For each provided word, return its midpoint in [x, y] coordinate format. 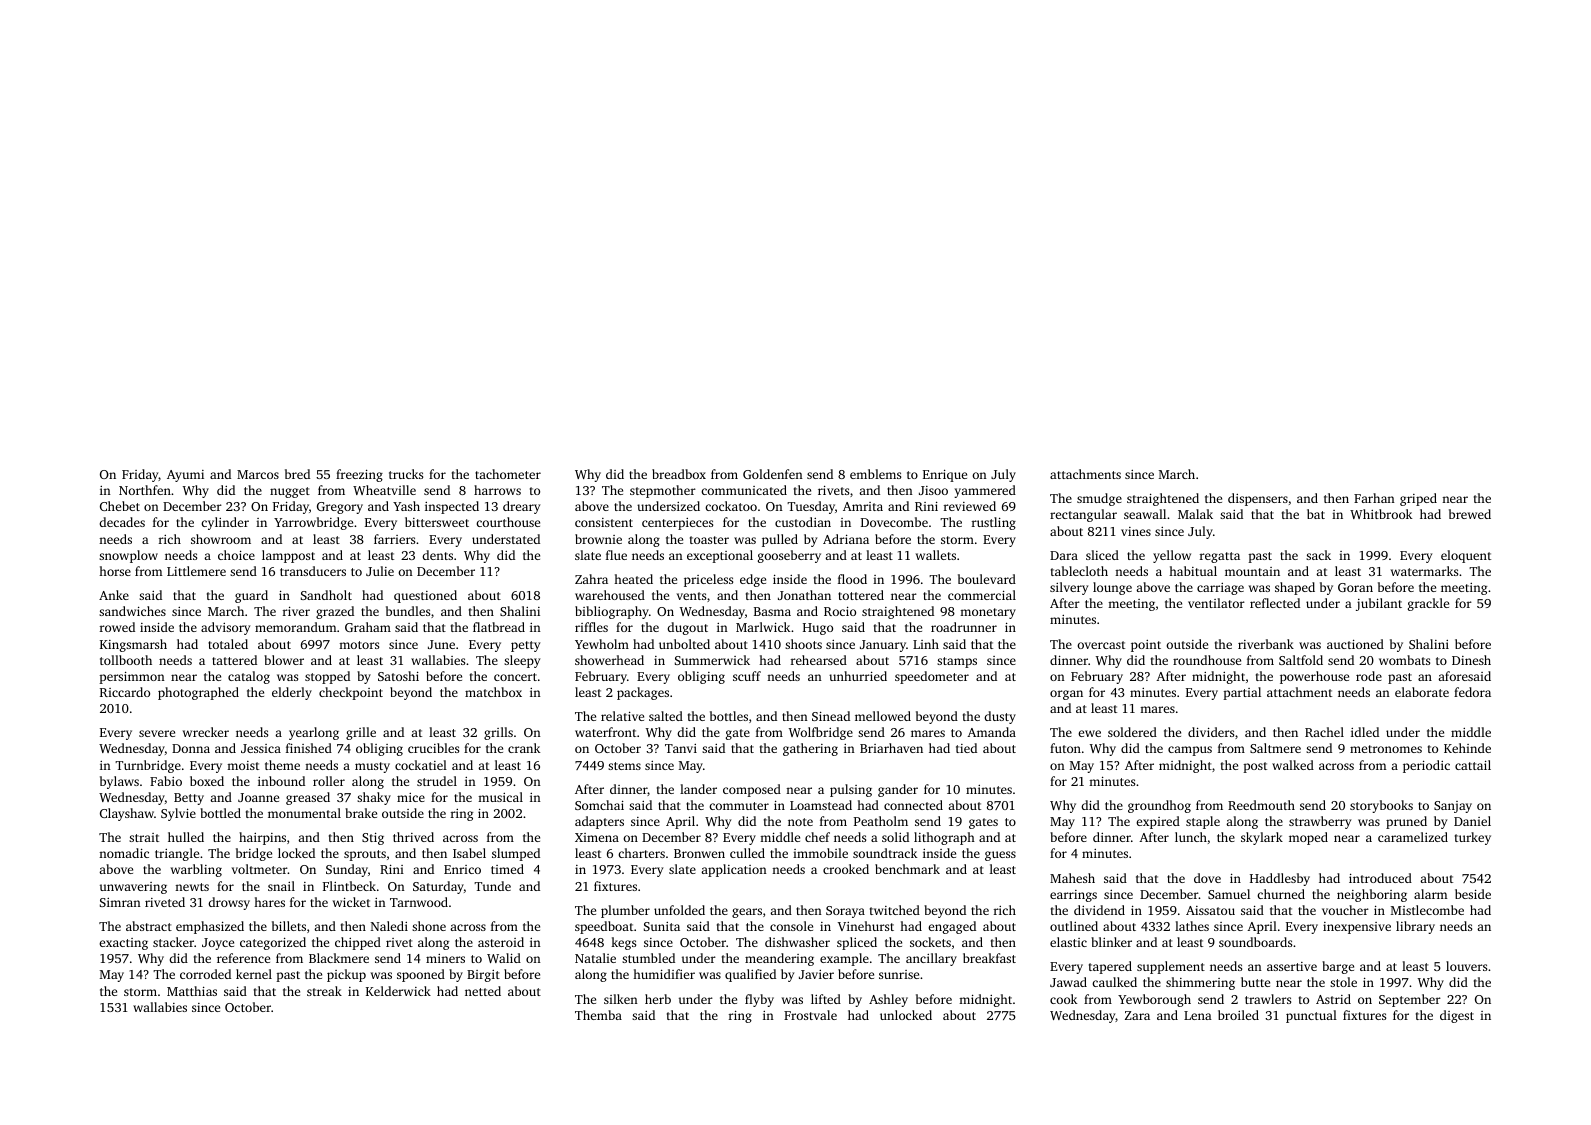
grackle [1428, 604]
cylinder [225, 523]
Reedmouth [1261, 805]
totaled [228, 644]
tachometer [508, 474]
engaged [952, 927]
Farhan [1374, 498]
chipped [358, 943]
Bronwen [699, 853]
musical [500, 797]
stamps [957, 662]
